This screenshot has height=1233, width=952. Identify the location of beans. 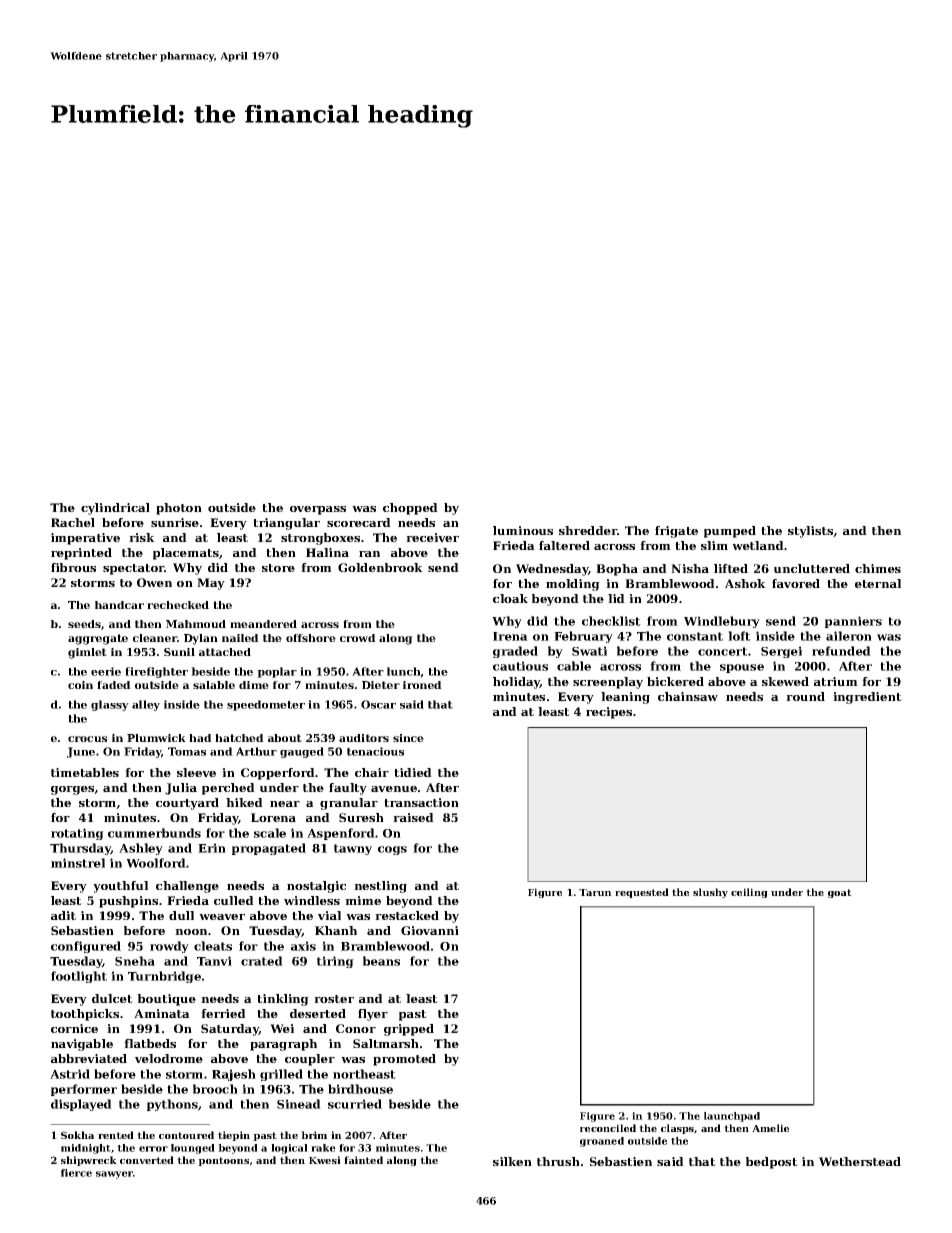
(381, 961).
